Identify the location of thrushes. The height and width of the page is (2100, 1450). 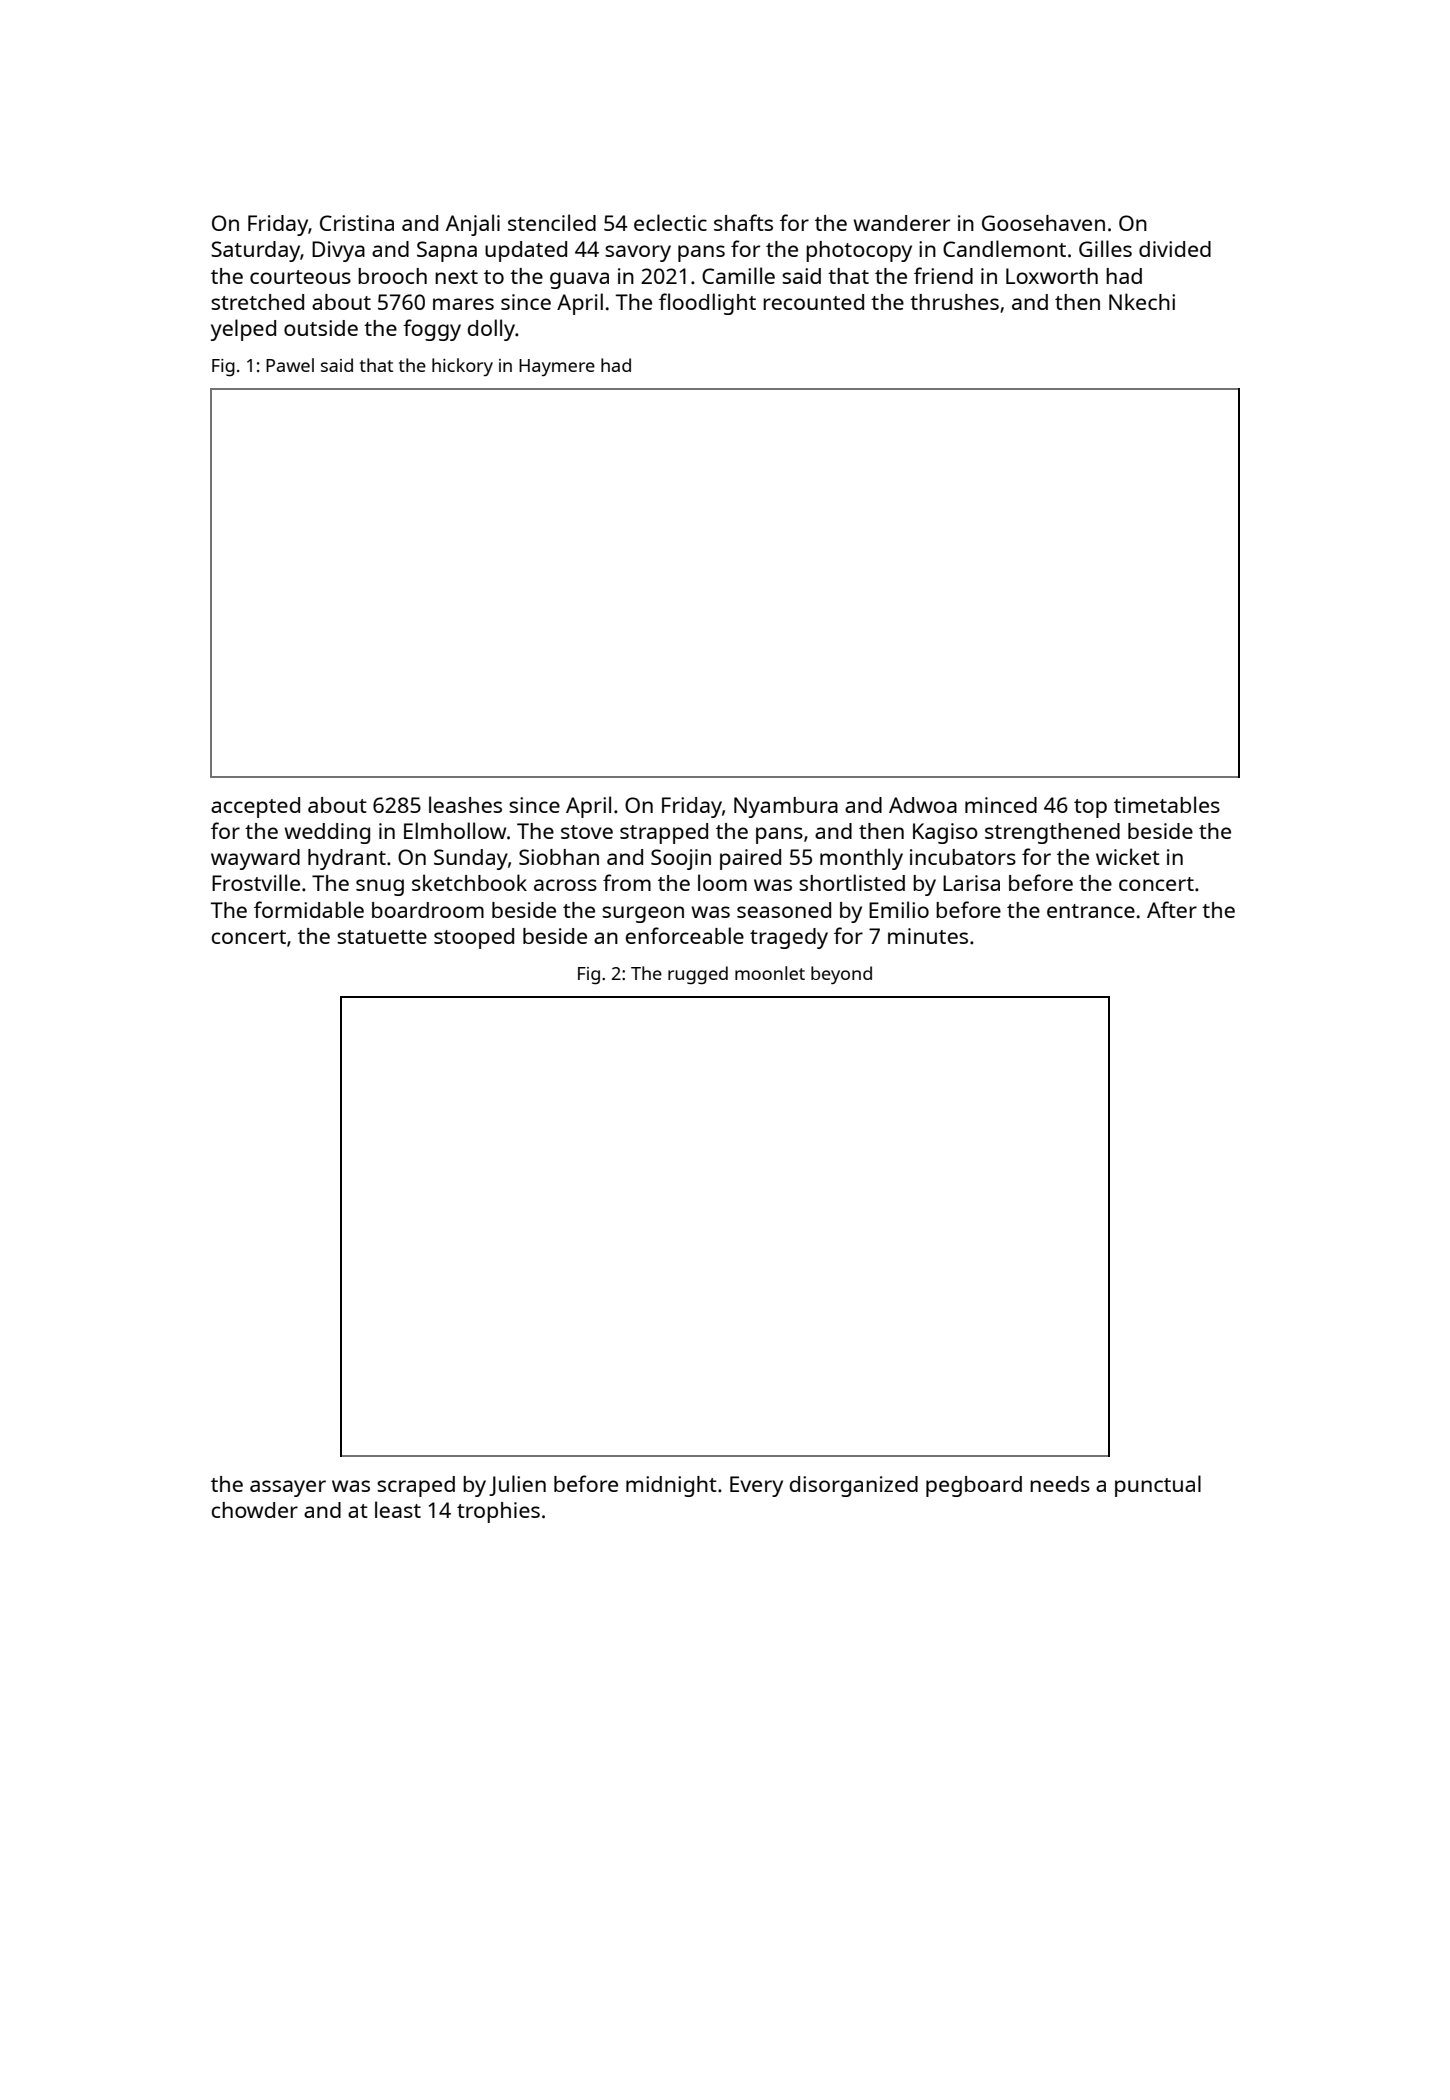
(954, 302).
